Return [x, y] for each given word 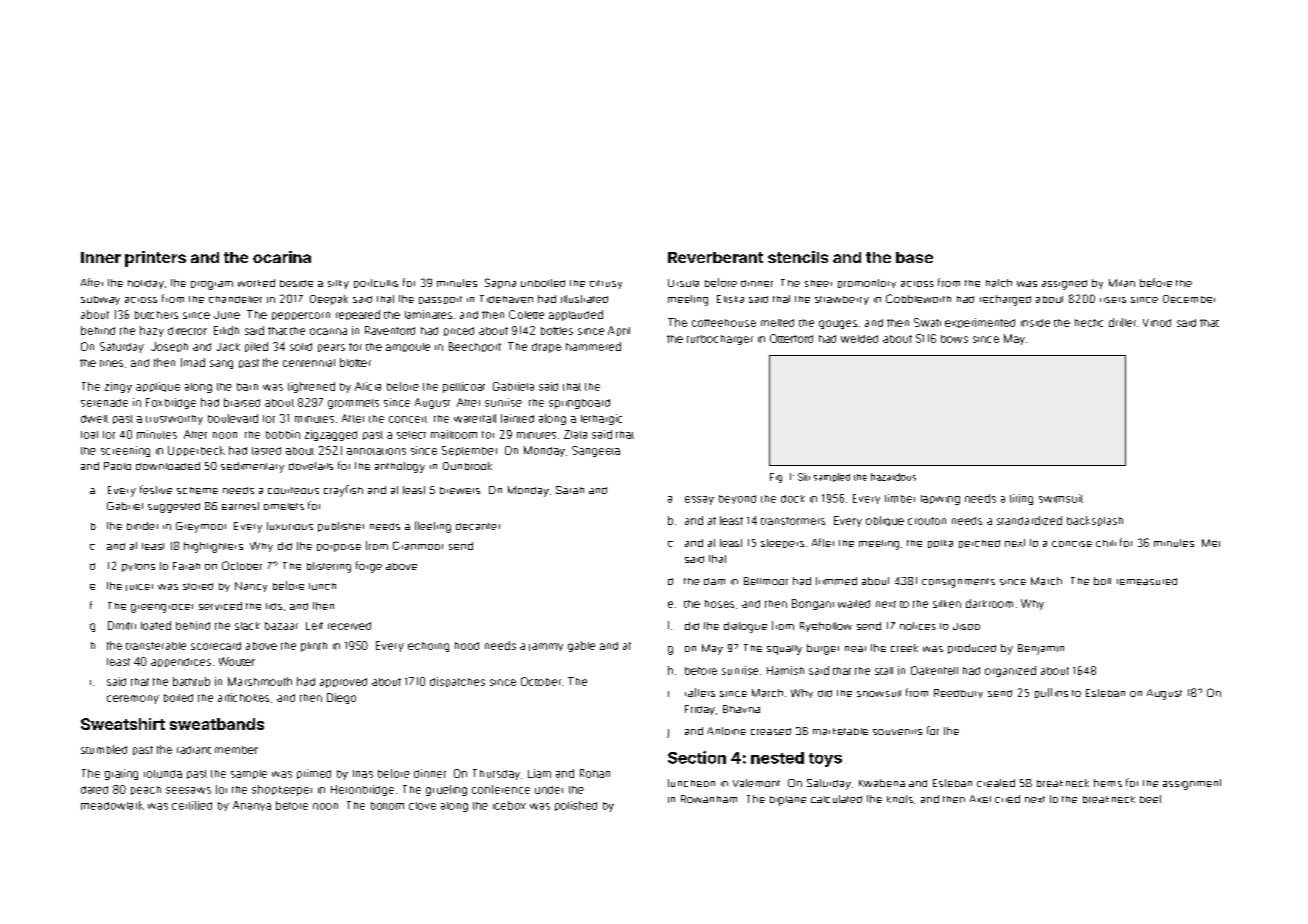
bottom [387, 806]
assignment [1192, 784]
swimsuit [1061, 498]
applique [158, 387]
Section [697, 757]
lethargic [601, 419]
